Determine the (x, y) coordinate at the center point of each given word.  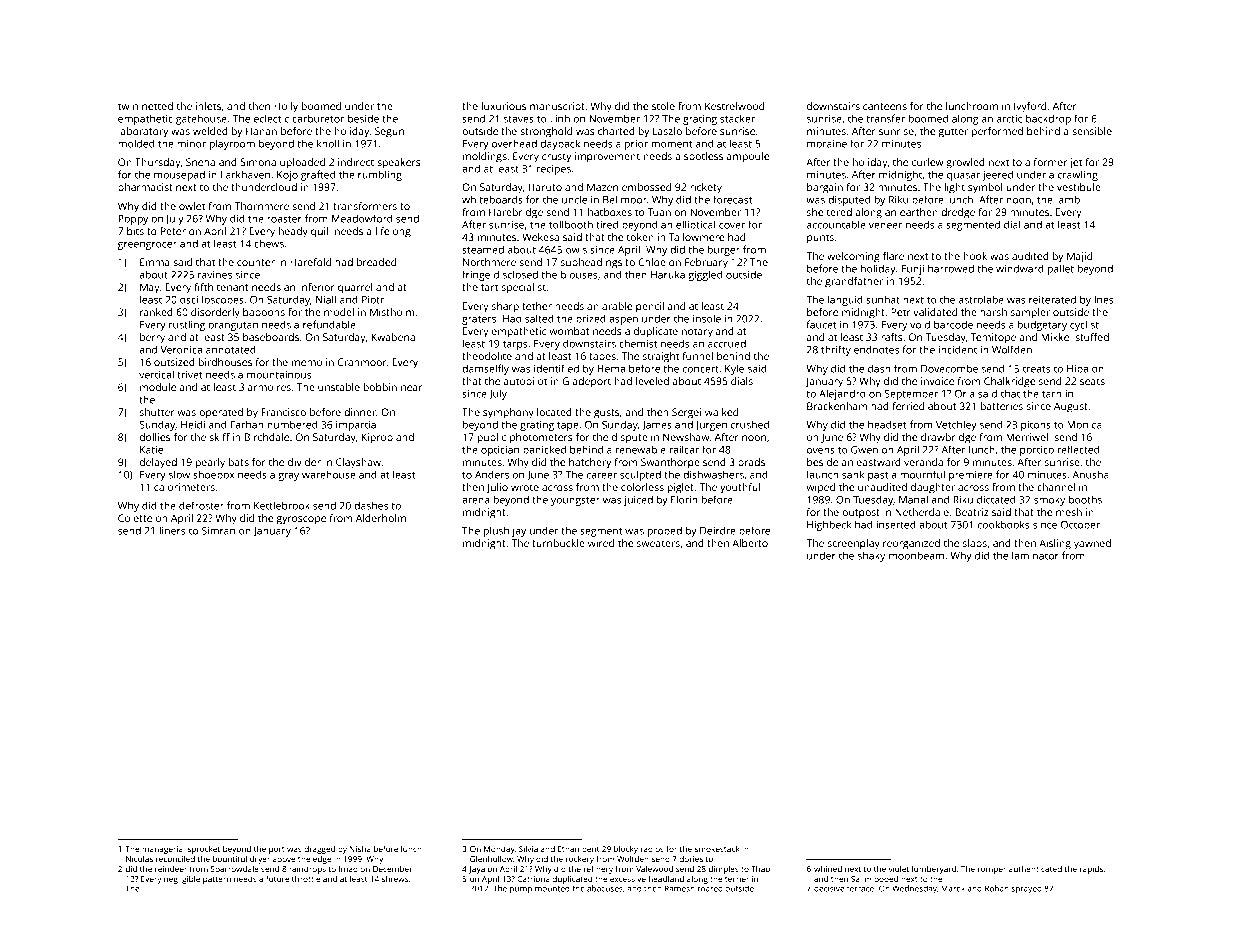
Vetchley (956, 425)
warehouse (329, 474)
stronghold (546, 132)
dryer (260, 860)
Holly (286, 107)
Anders (492, 474)
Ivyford (1030, 107)
